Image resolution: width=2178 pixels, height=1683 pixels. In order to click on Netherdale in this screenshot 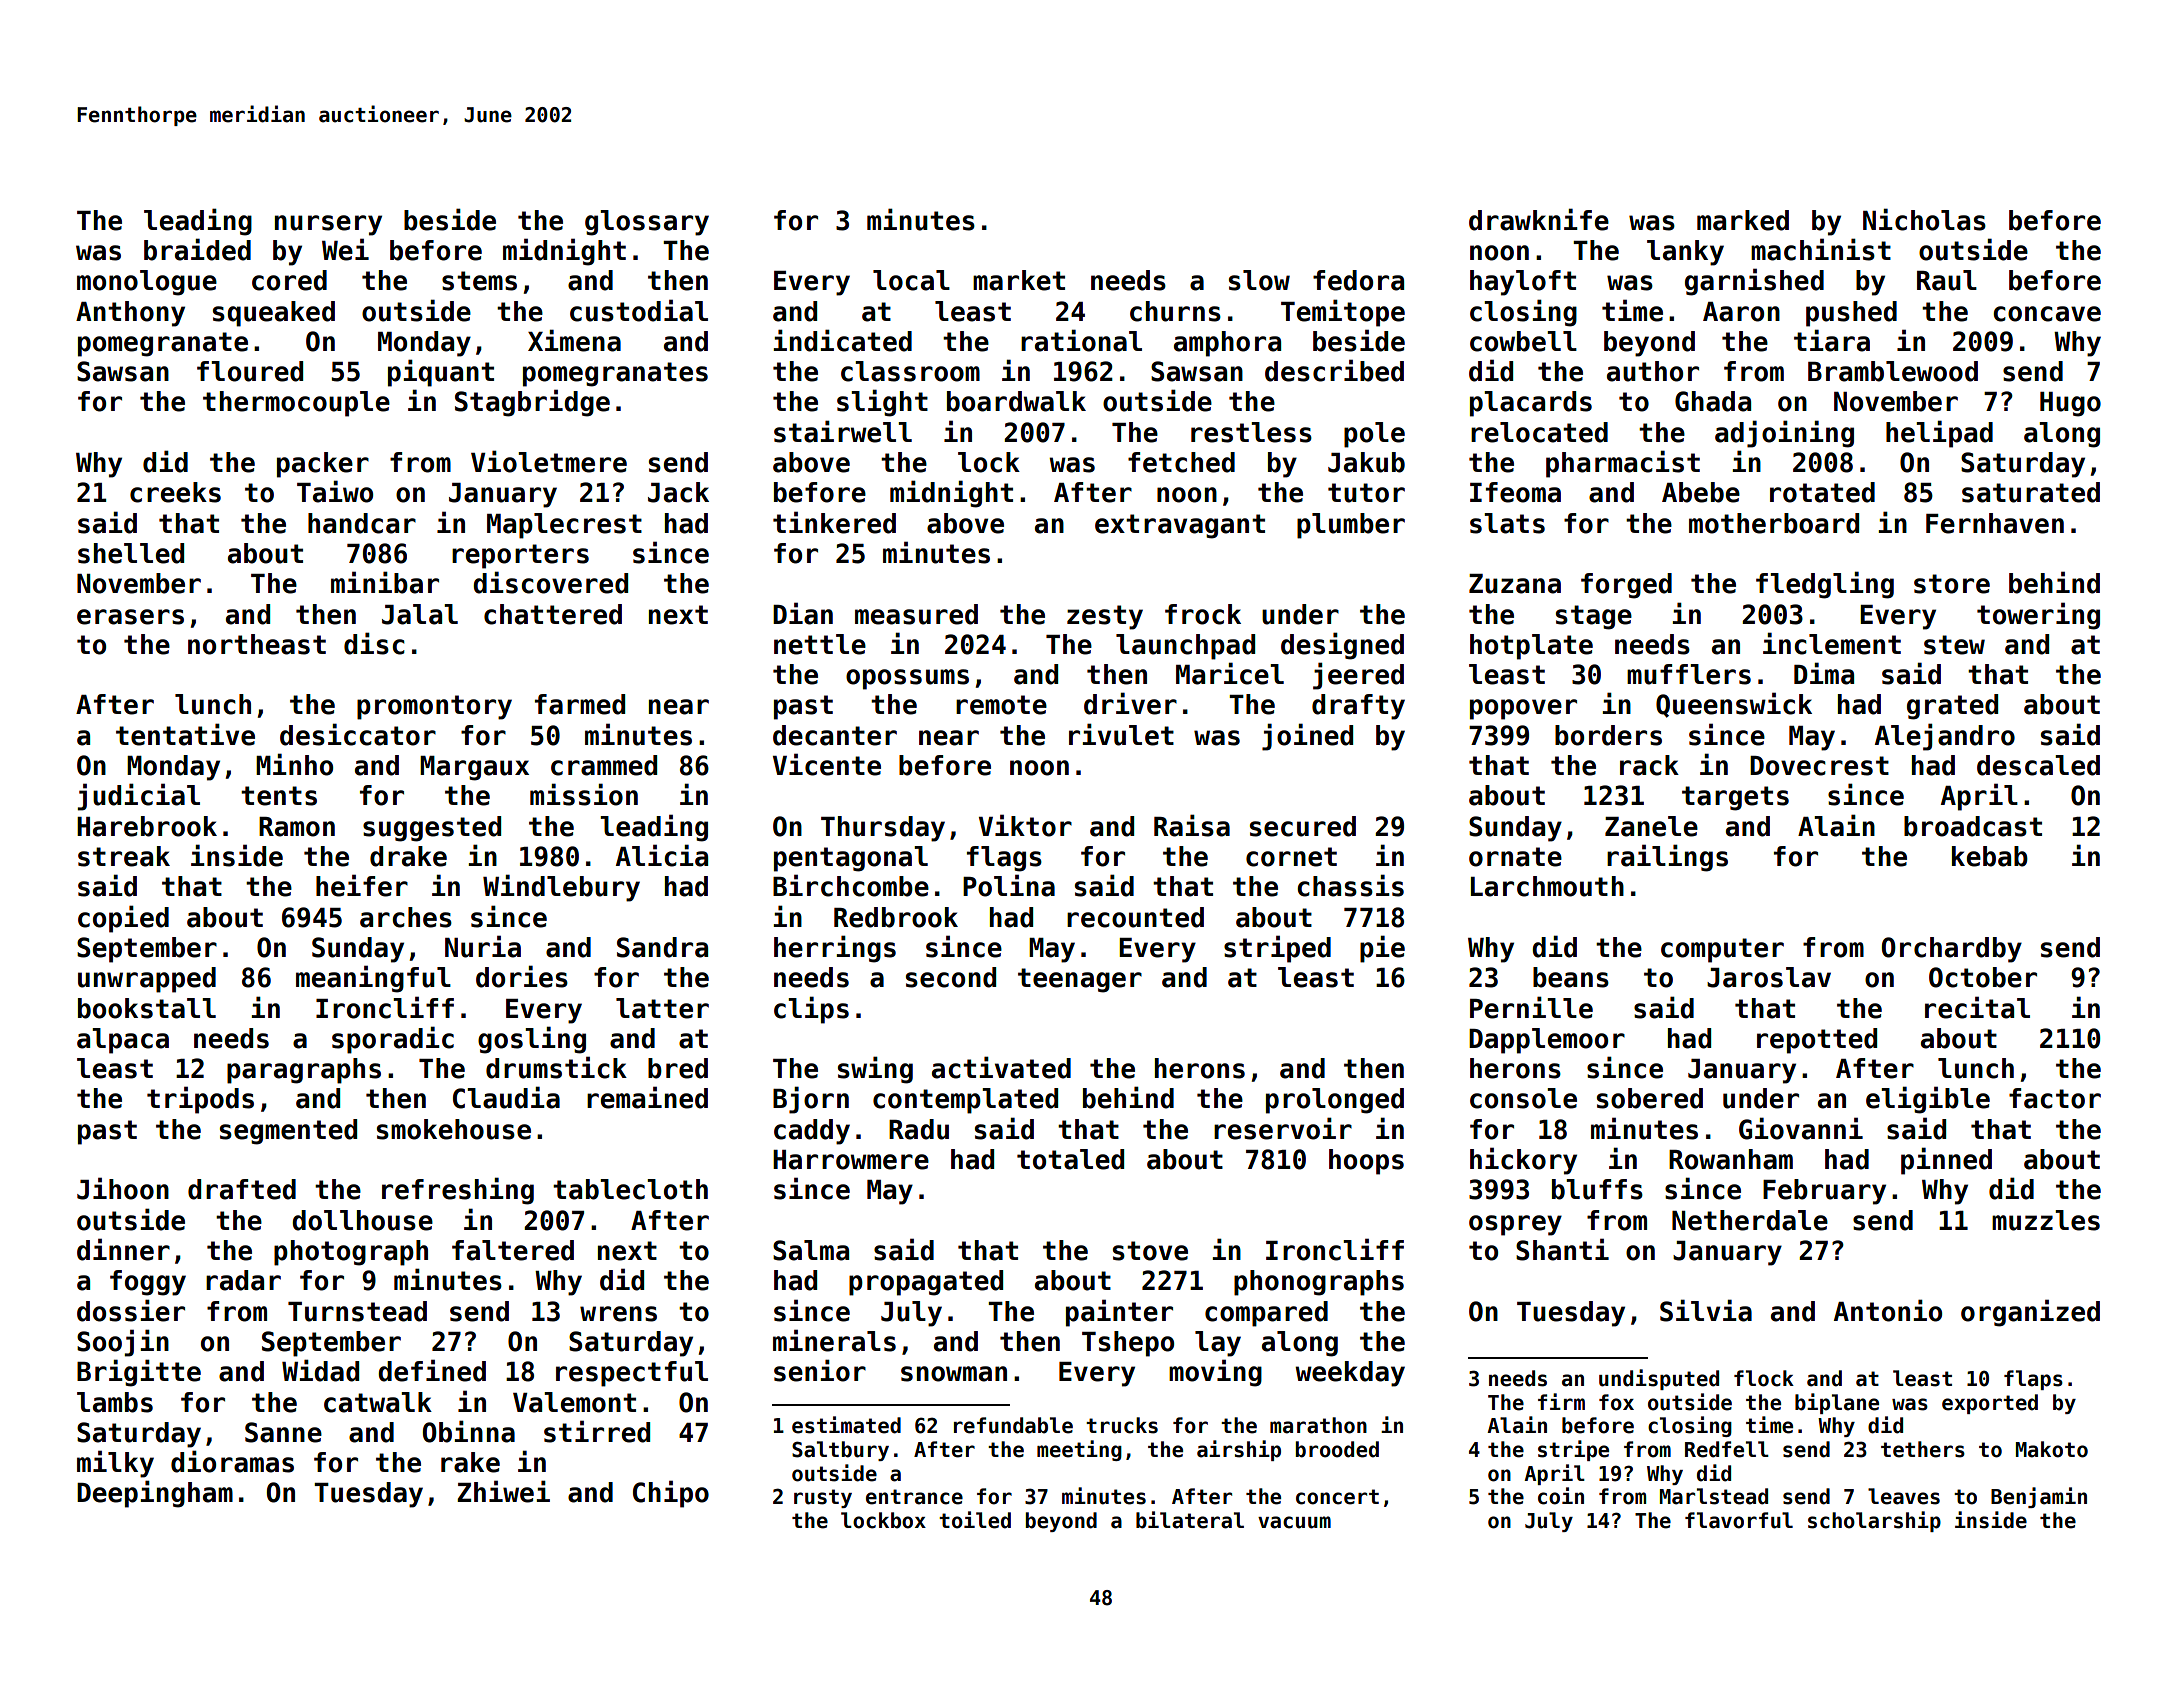, I will do `click(1750, 1220)`.
